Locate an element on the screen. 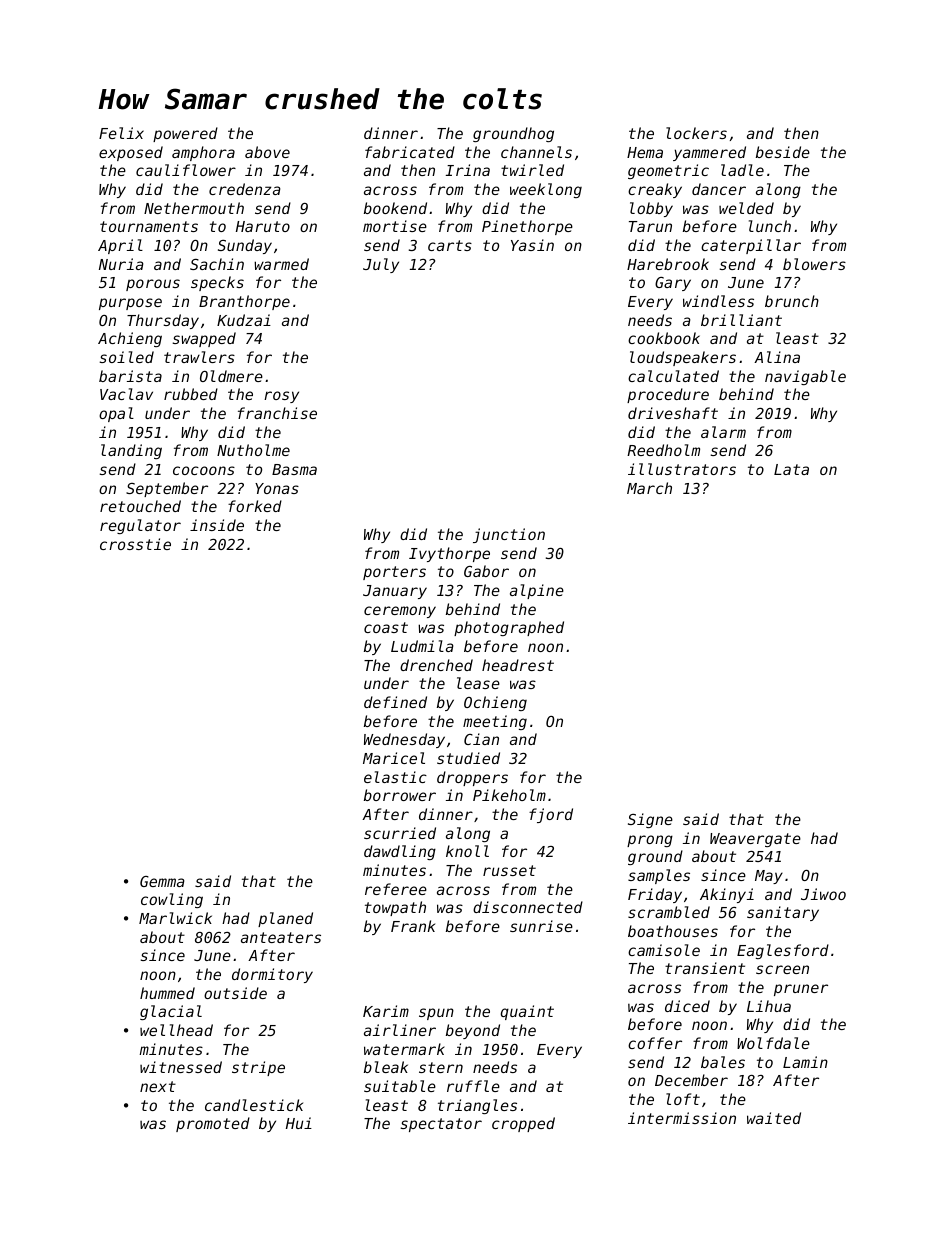 Image resolution: width=952 pixels, height=1233 pixels. Alina is located at coordinates (777, 357).
